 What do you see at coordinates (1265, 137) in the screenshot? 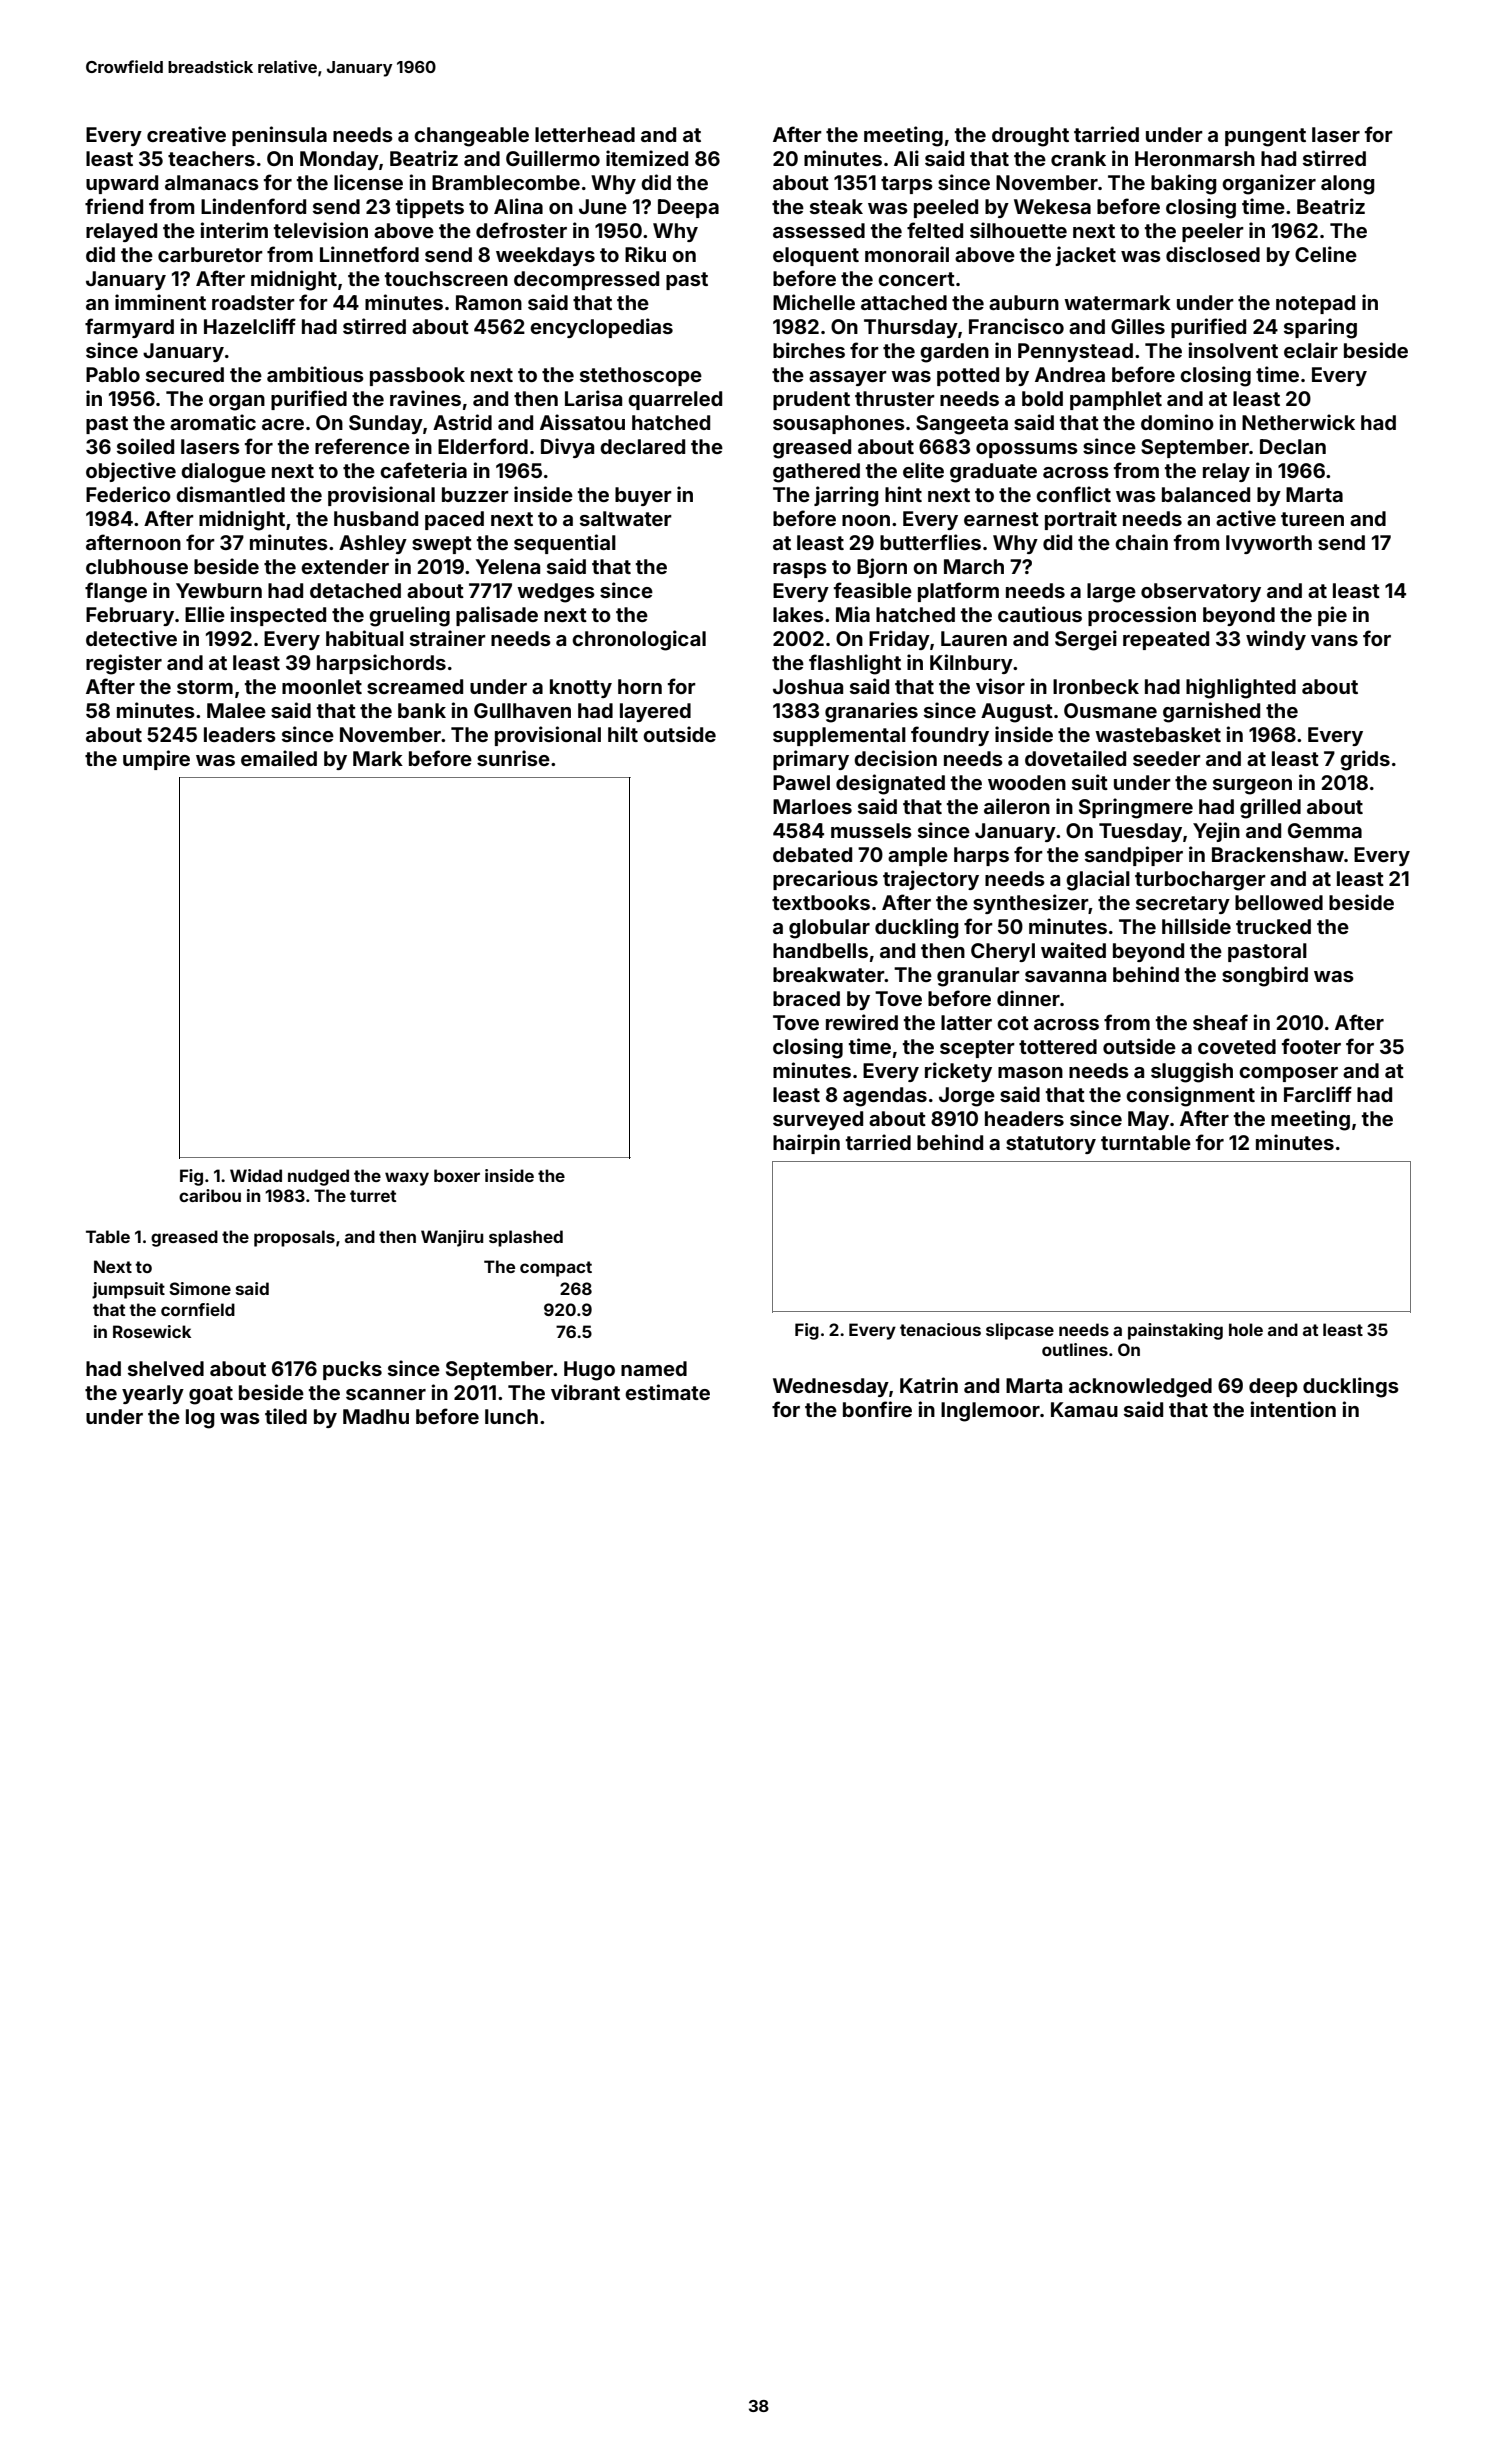
I see `pungent` at bounding box center [1265, 137].
